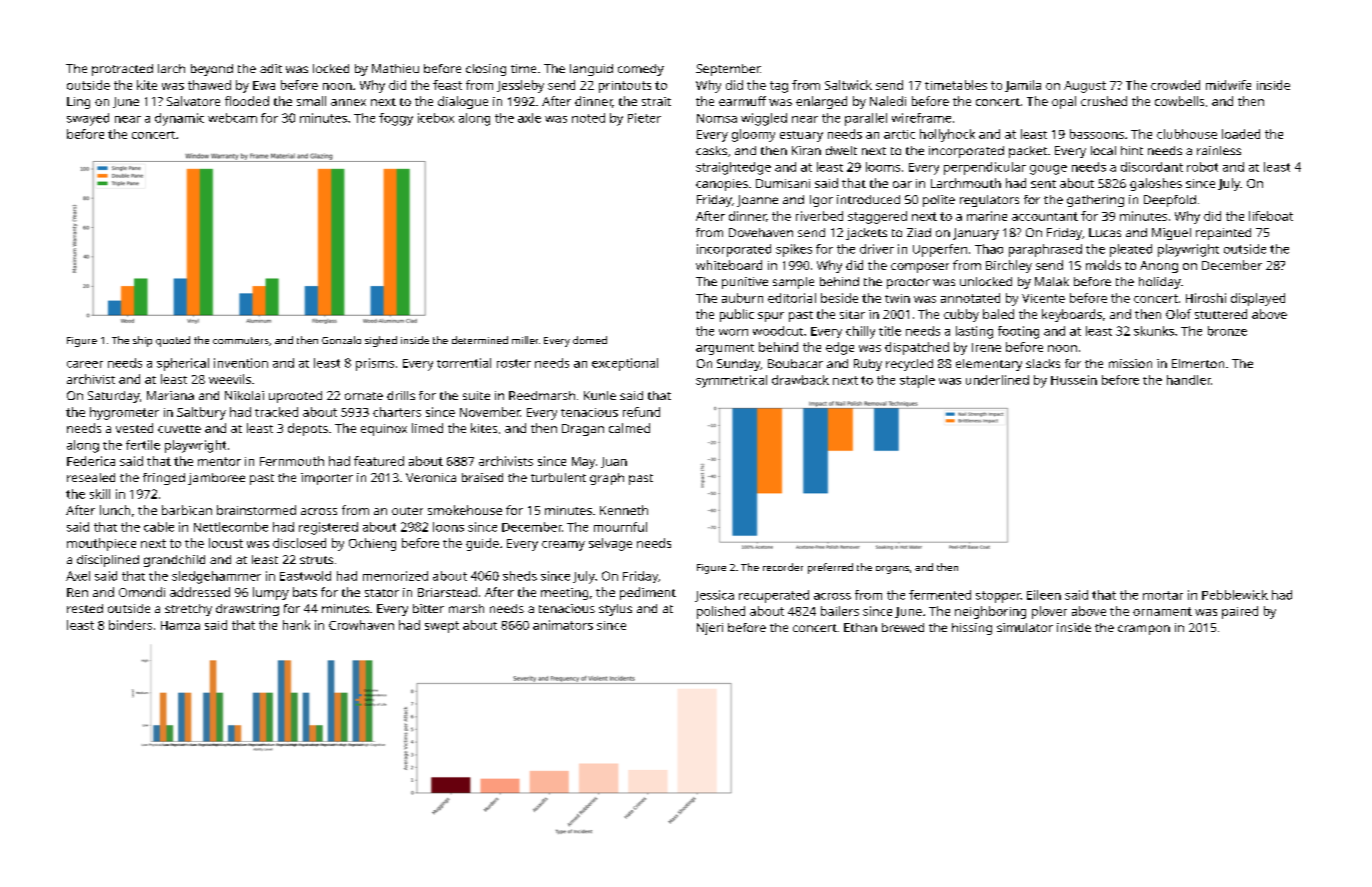  What do you see at coordinates (122, 70) in the screenshot?
I see `protracted` at bounding box center [122, 70].
